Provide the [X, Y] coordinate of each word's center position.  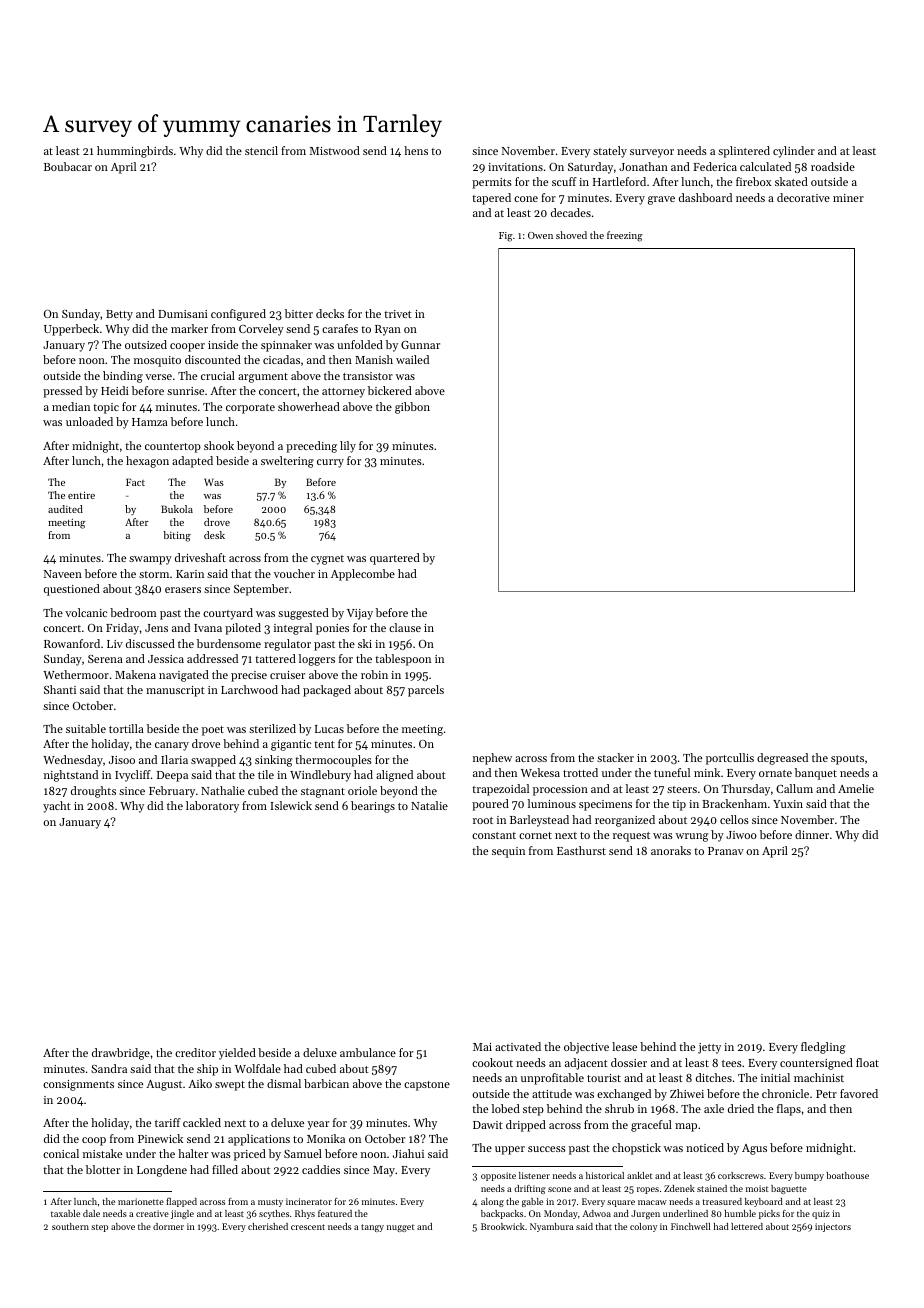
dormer [168, 1226]
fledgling [823, 1048]
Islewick [291, 805]
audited [65, 509]
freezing [625, 236]
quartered [395, 559]
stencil [261, 150]
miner [848, 198]
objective [586, 1048]
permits [492, 183]
